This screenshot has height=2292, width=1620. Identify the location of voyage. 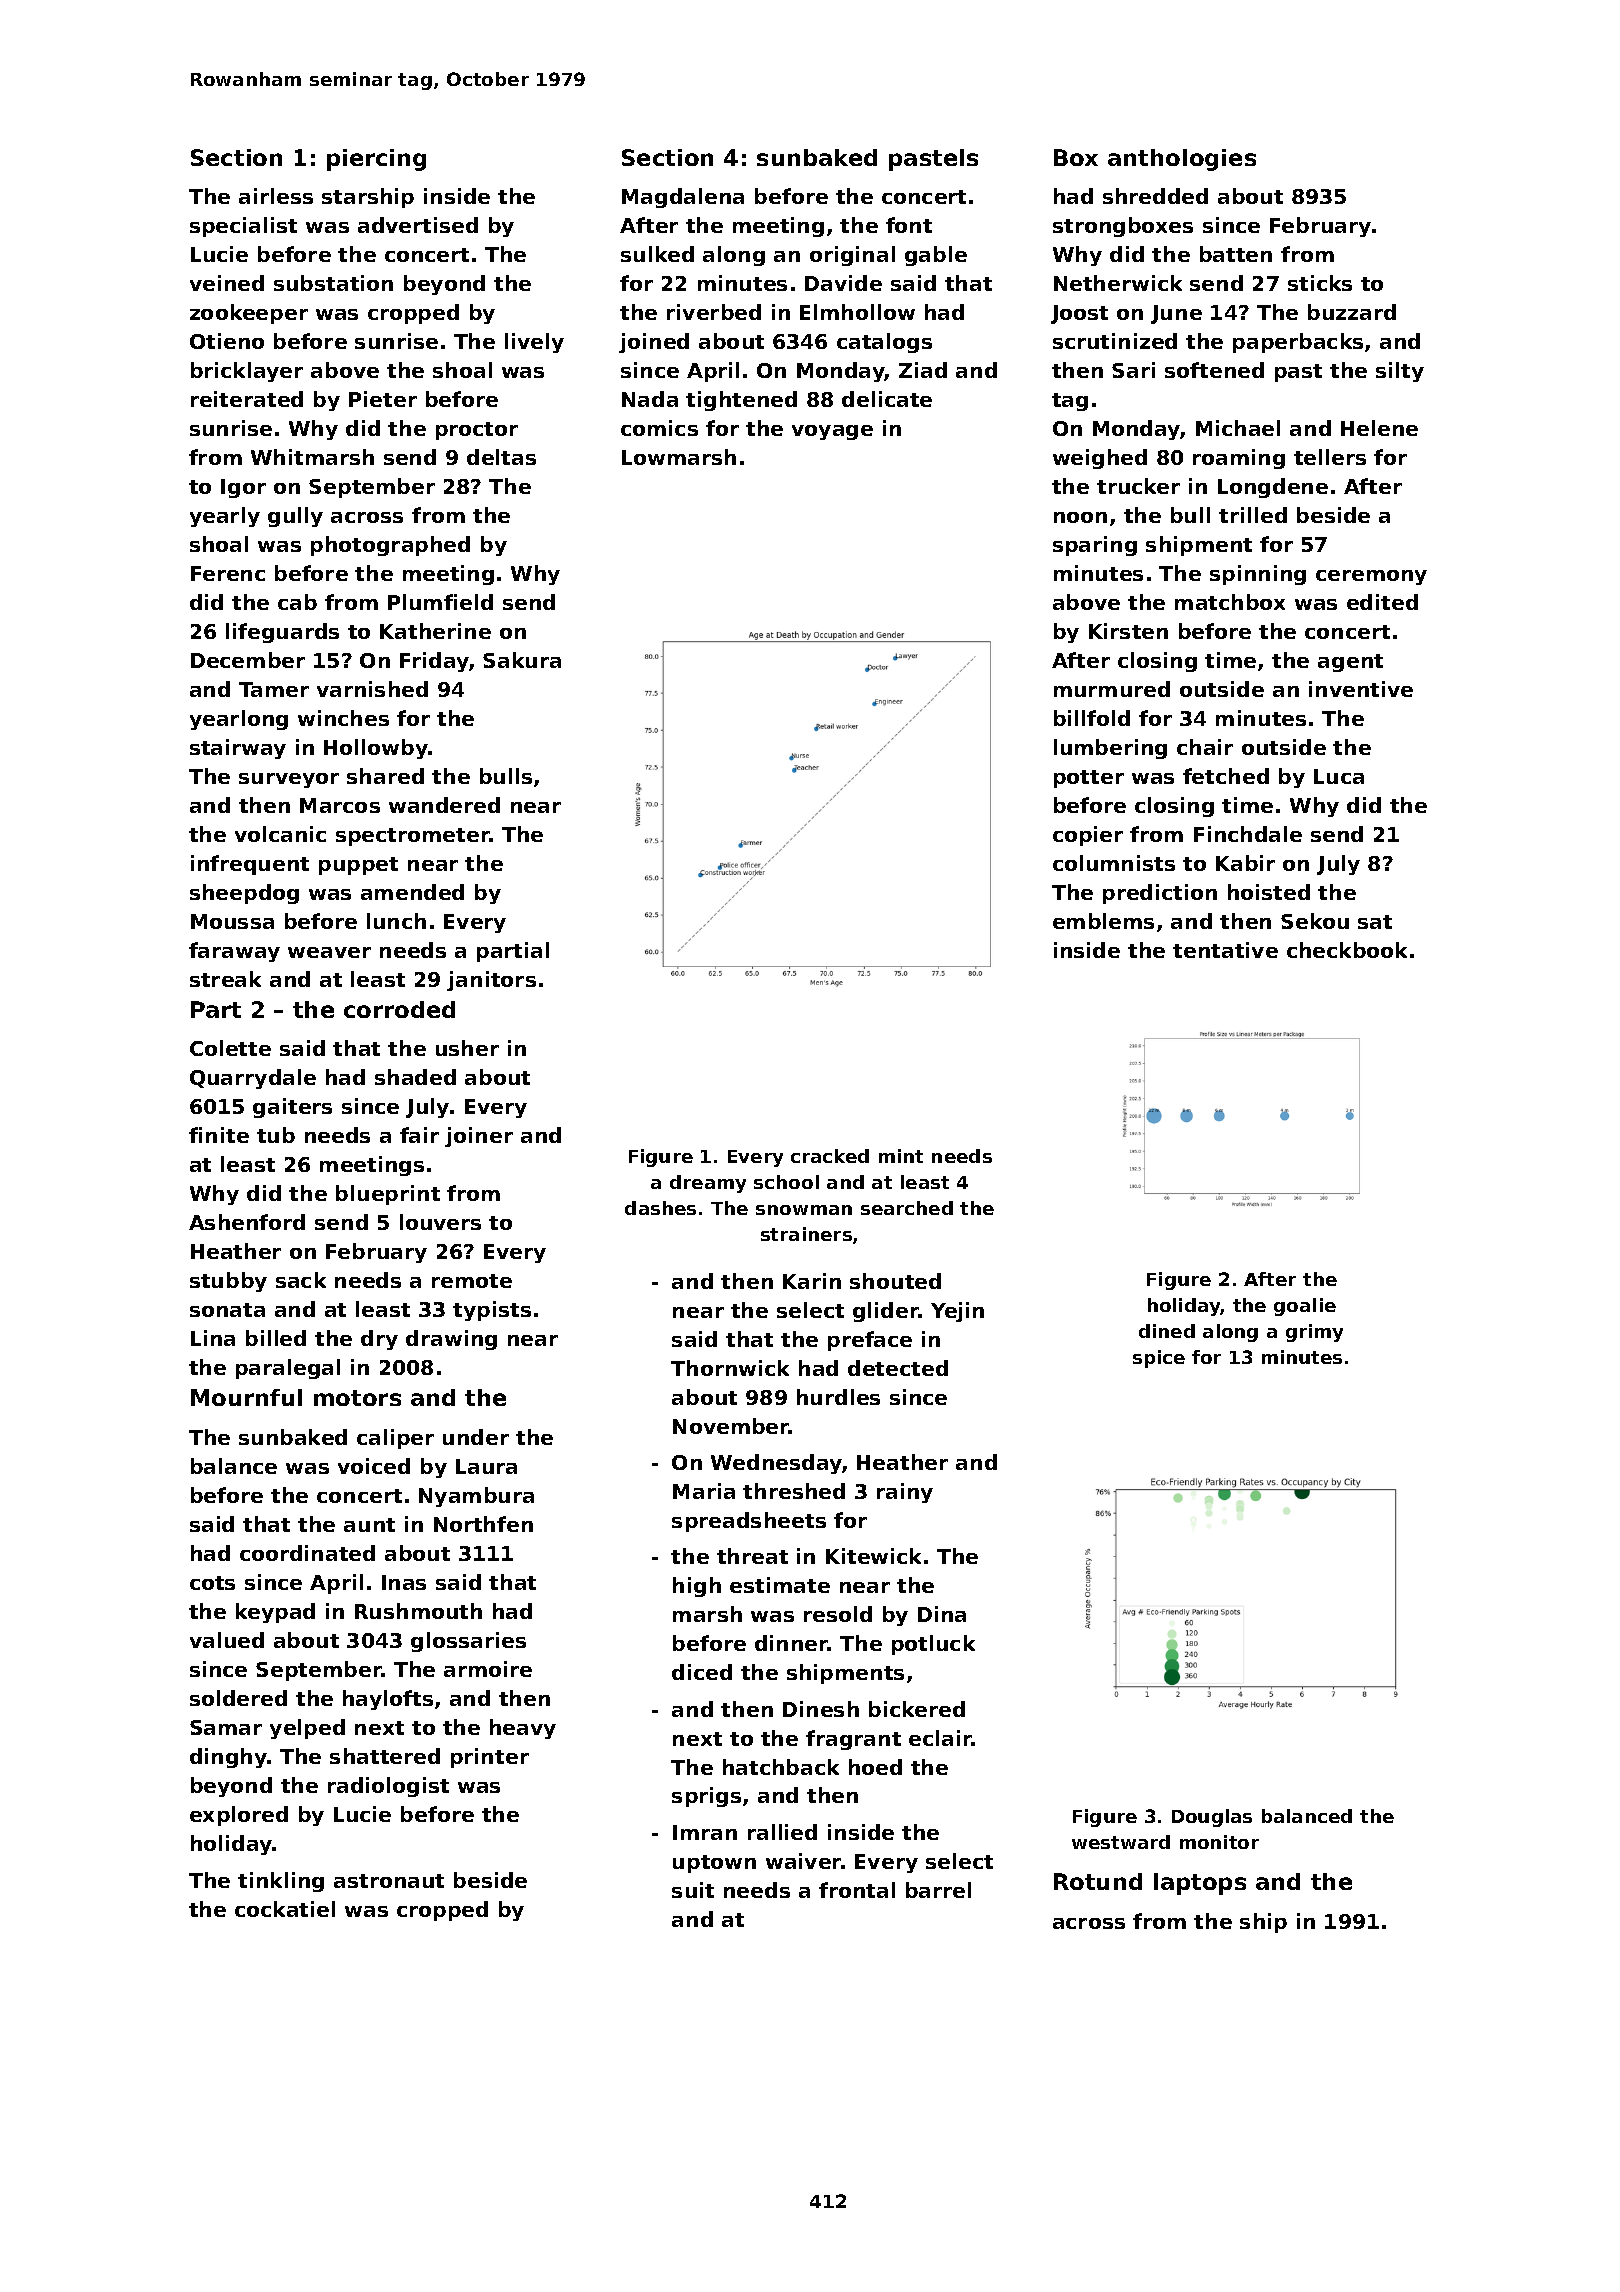
(832, 432).
